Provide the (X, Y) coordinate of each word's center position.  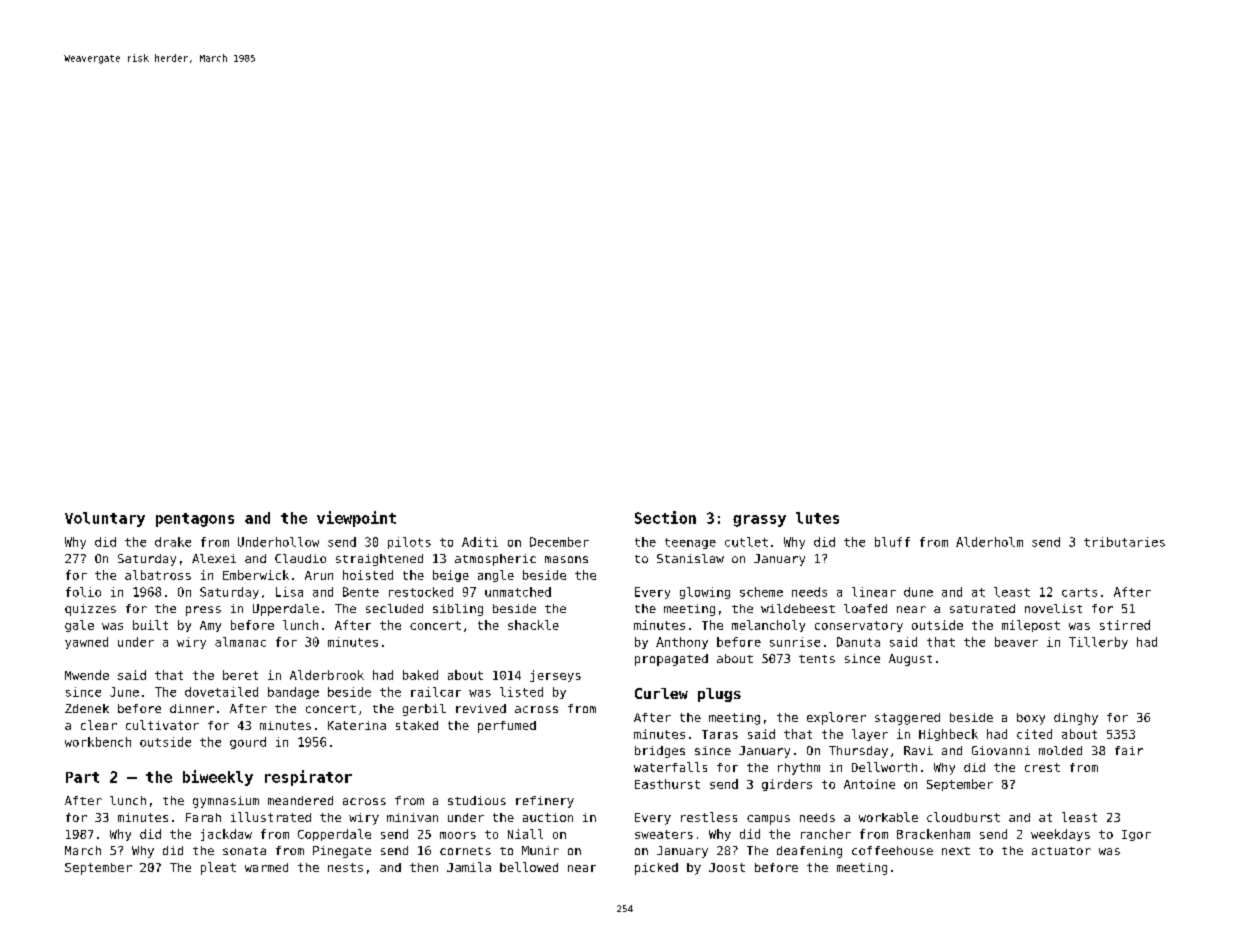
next (956, 851)
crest (1042, 767)
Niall (525, 834)
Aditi (480, 542)
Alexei (214, 558)
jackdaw (226, 835)
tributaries (1124, 542)
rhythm (799, 769)
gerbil (424, 710)
